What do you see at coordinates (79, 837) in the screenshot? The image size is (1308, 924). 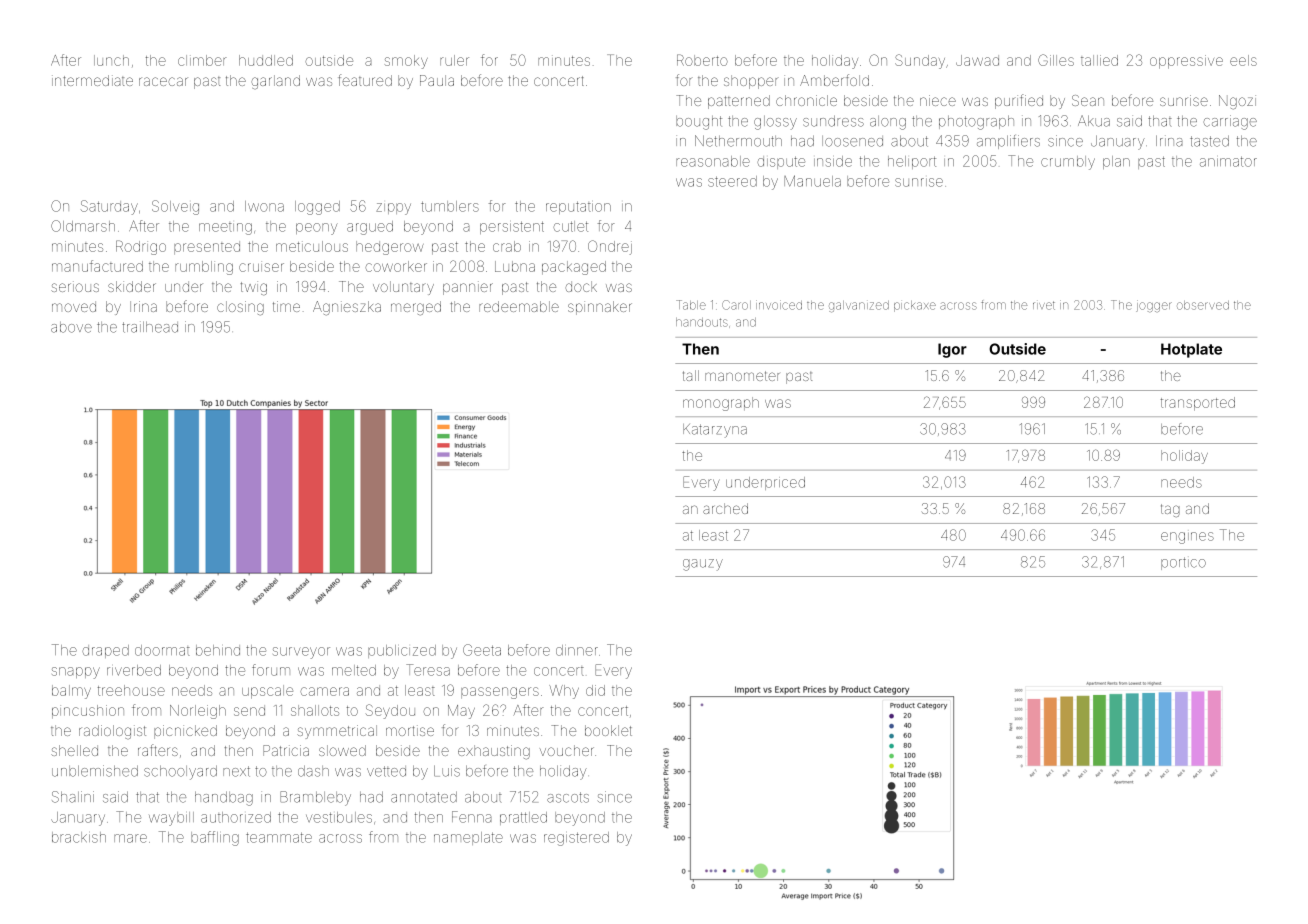 I see `brackish` at bounding box center [79, 837].
